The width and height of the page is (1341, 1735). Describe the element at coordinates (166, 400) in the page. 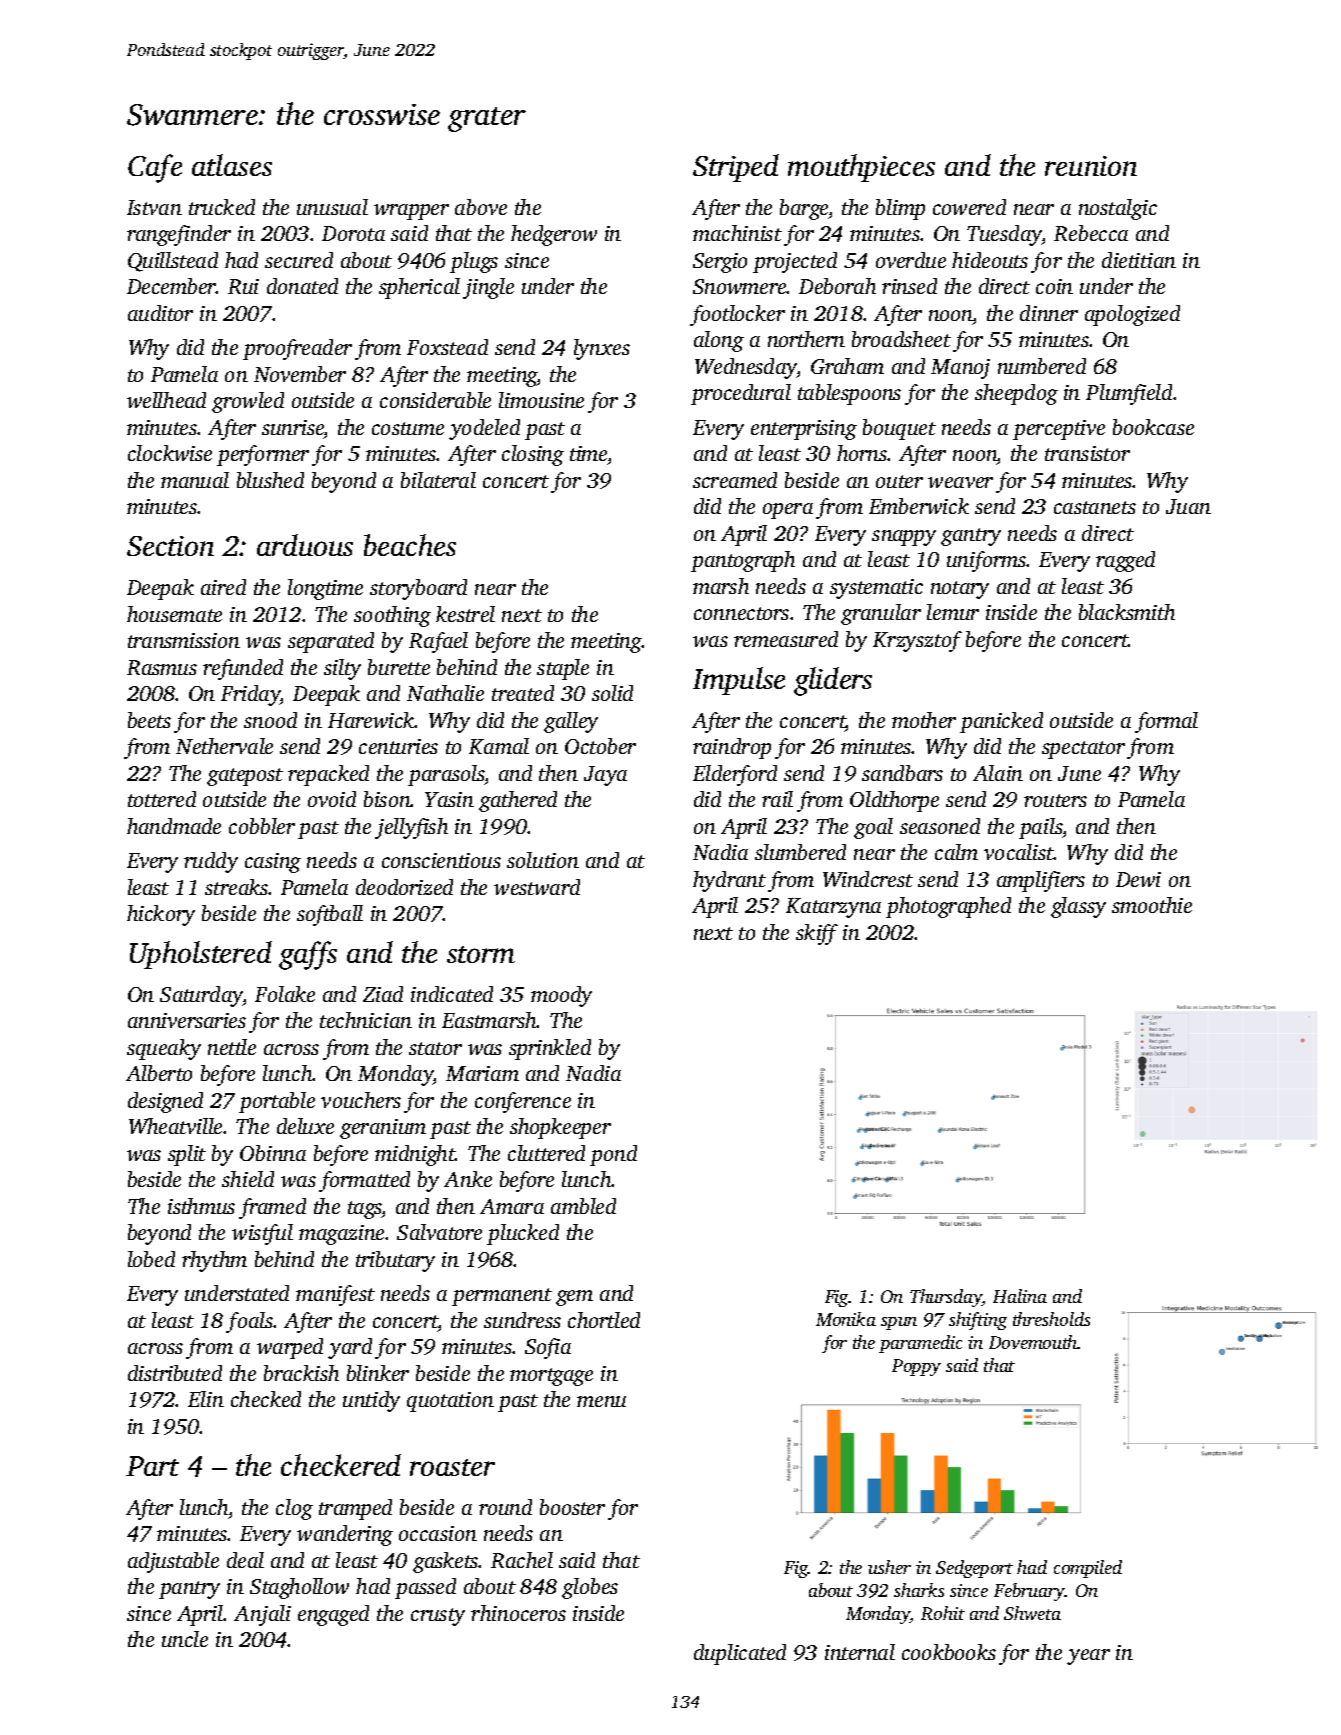

I see `wellhead` at that location.
